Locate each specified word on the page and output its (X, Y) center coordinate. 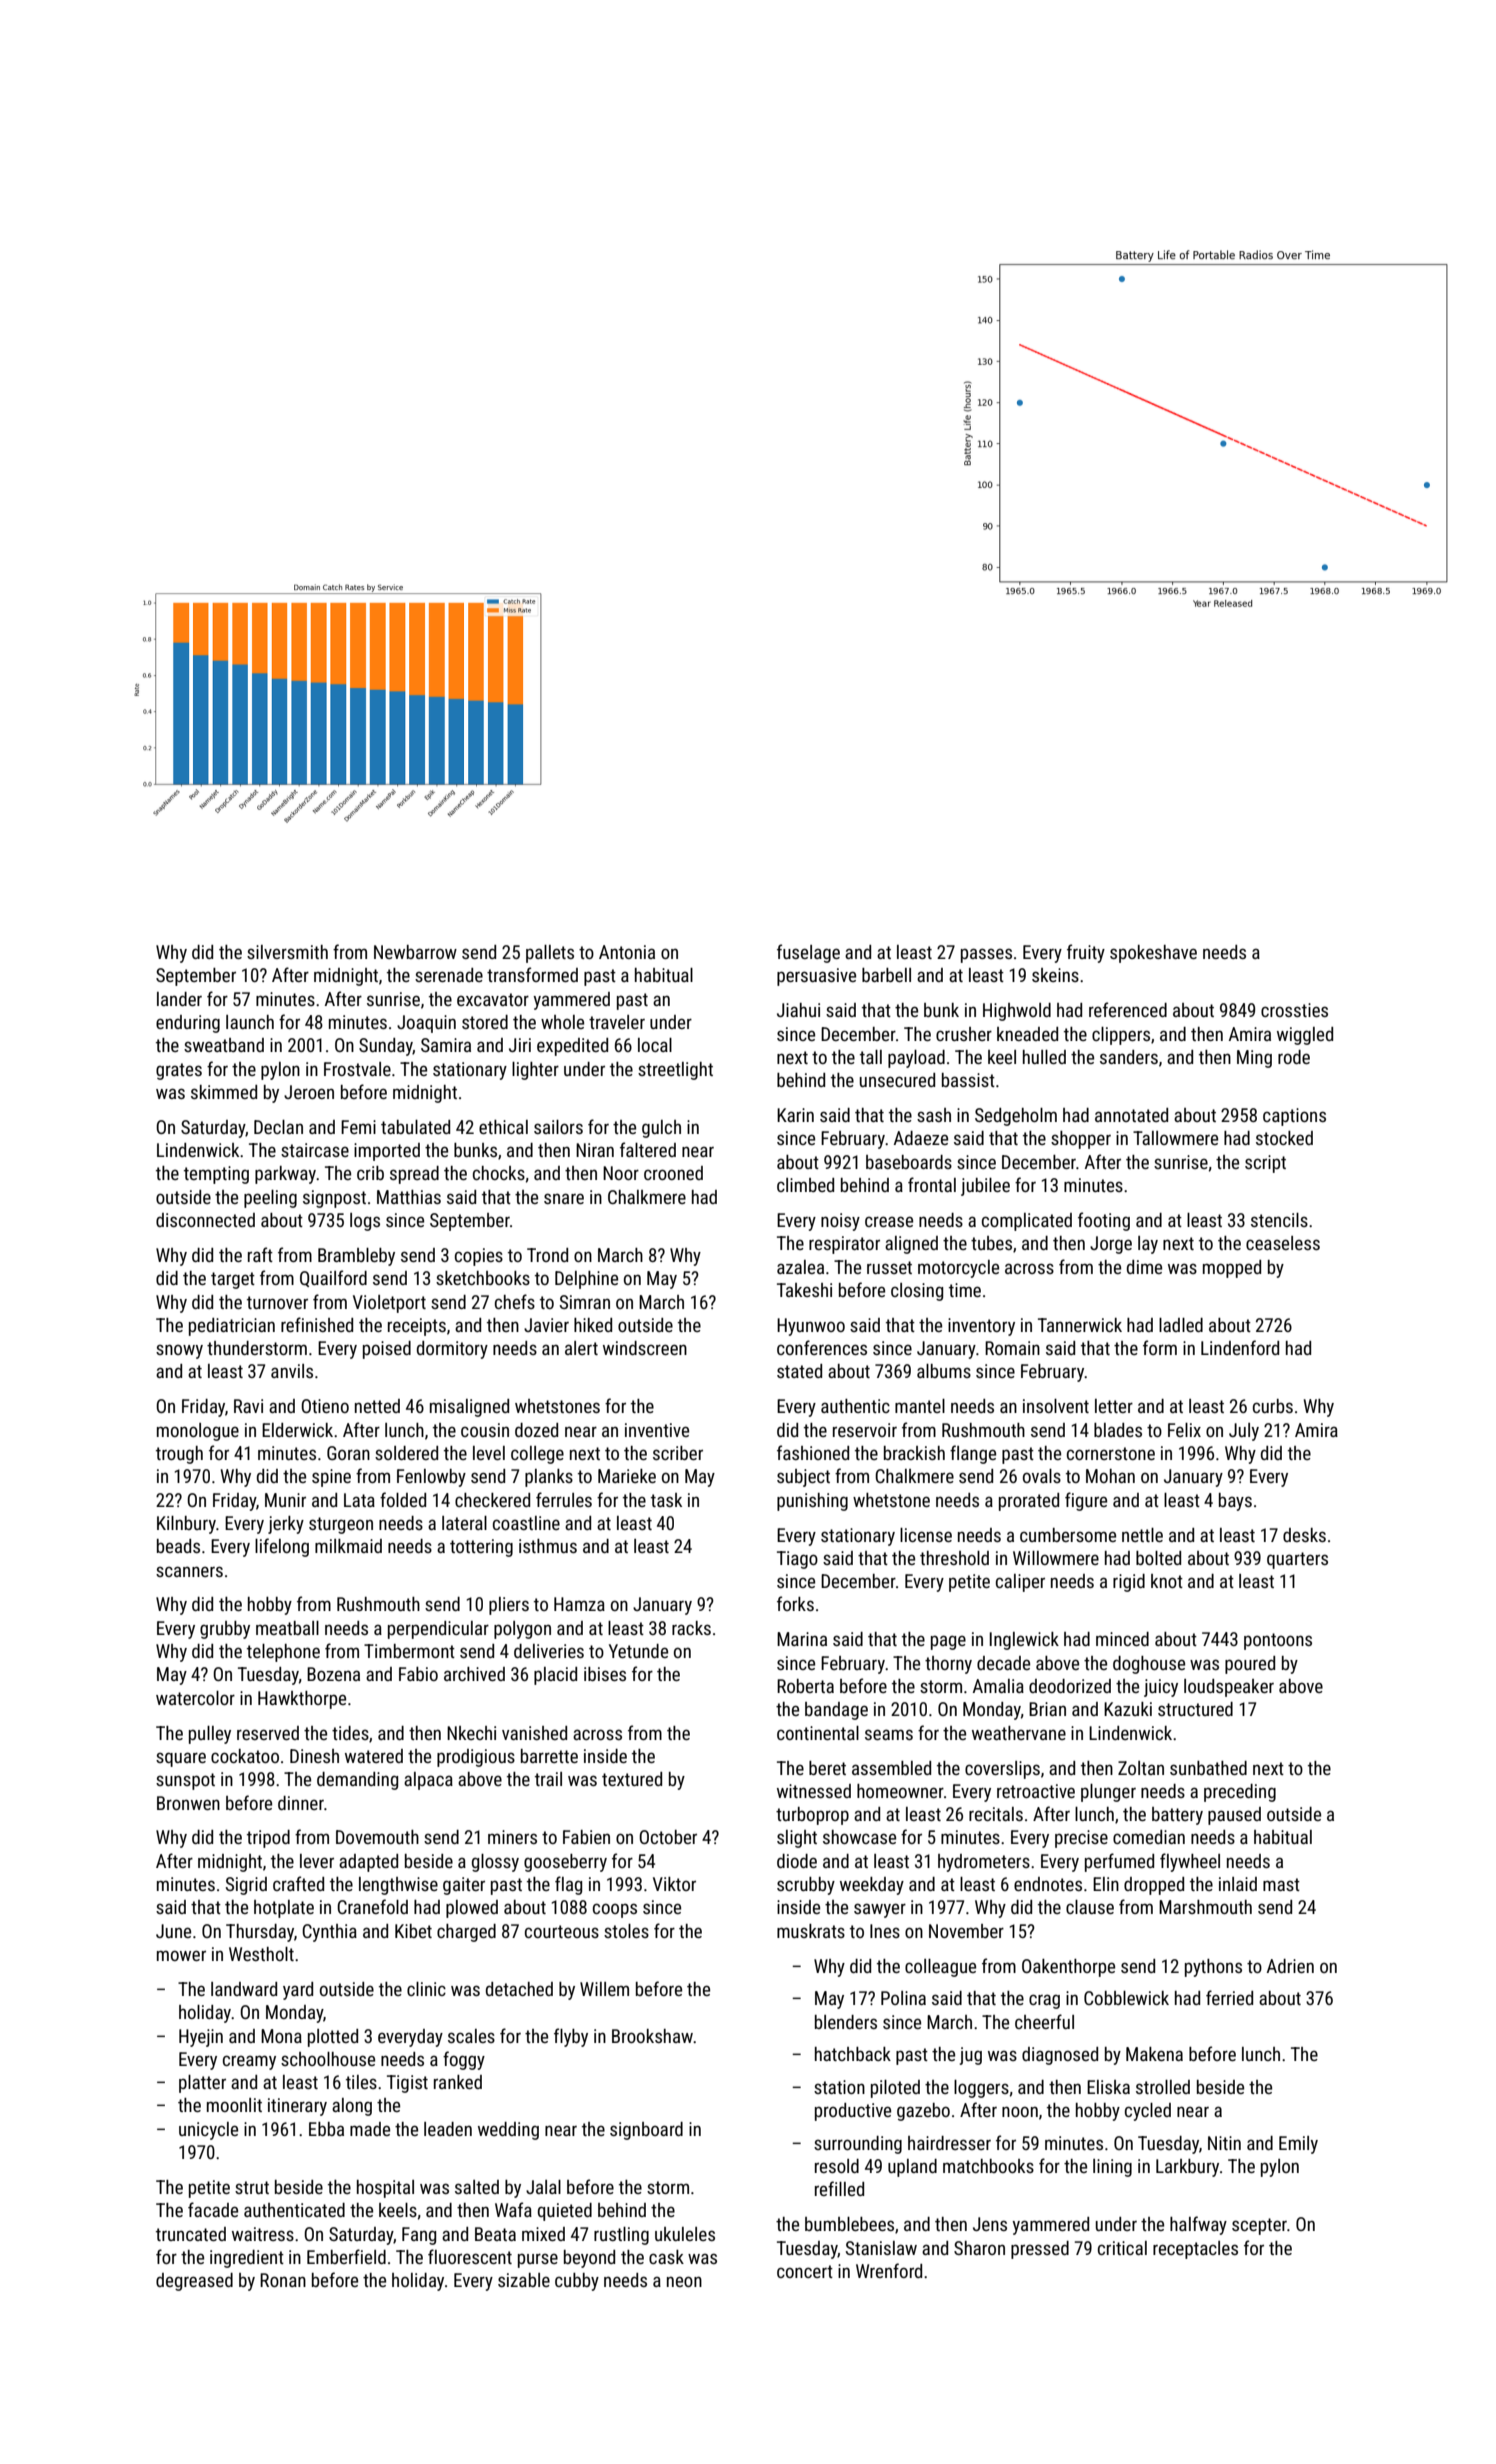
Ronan (283, 2280)
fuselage (808, 953)
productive (853, 2112)
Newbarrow (415, 952)
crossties (1294, 1010)
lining (1112, 2168)
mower (181, 1955)
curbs (1273, 1406)
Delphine (586, 1280)
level (489, 1453)
